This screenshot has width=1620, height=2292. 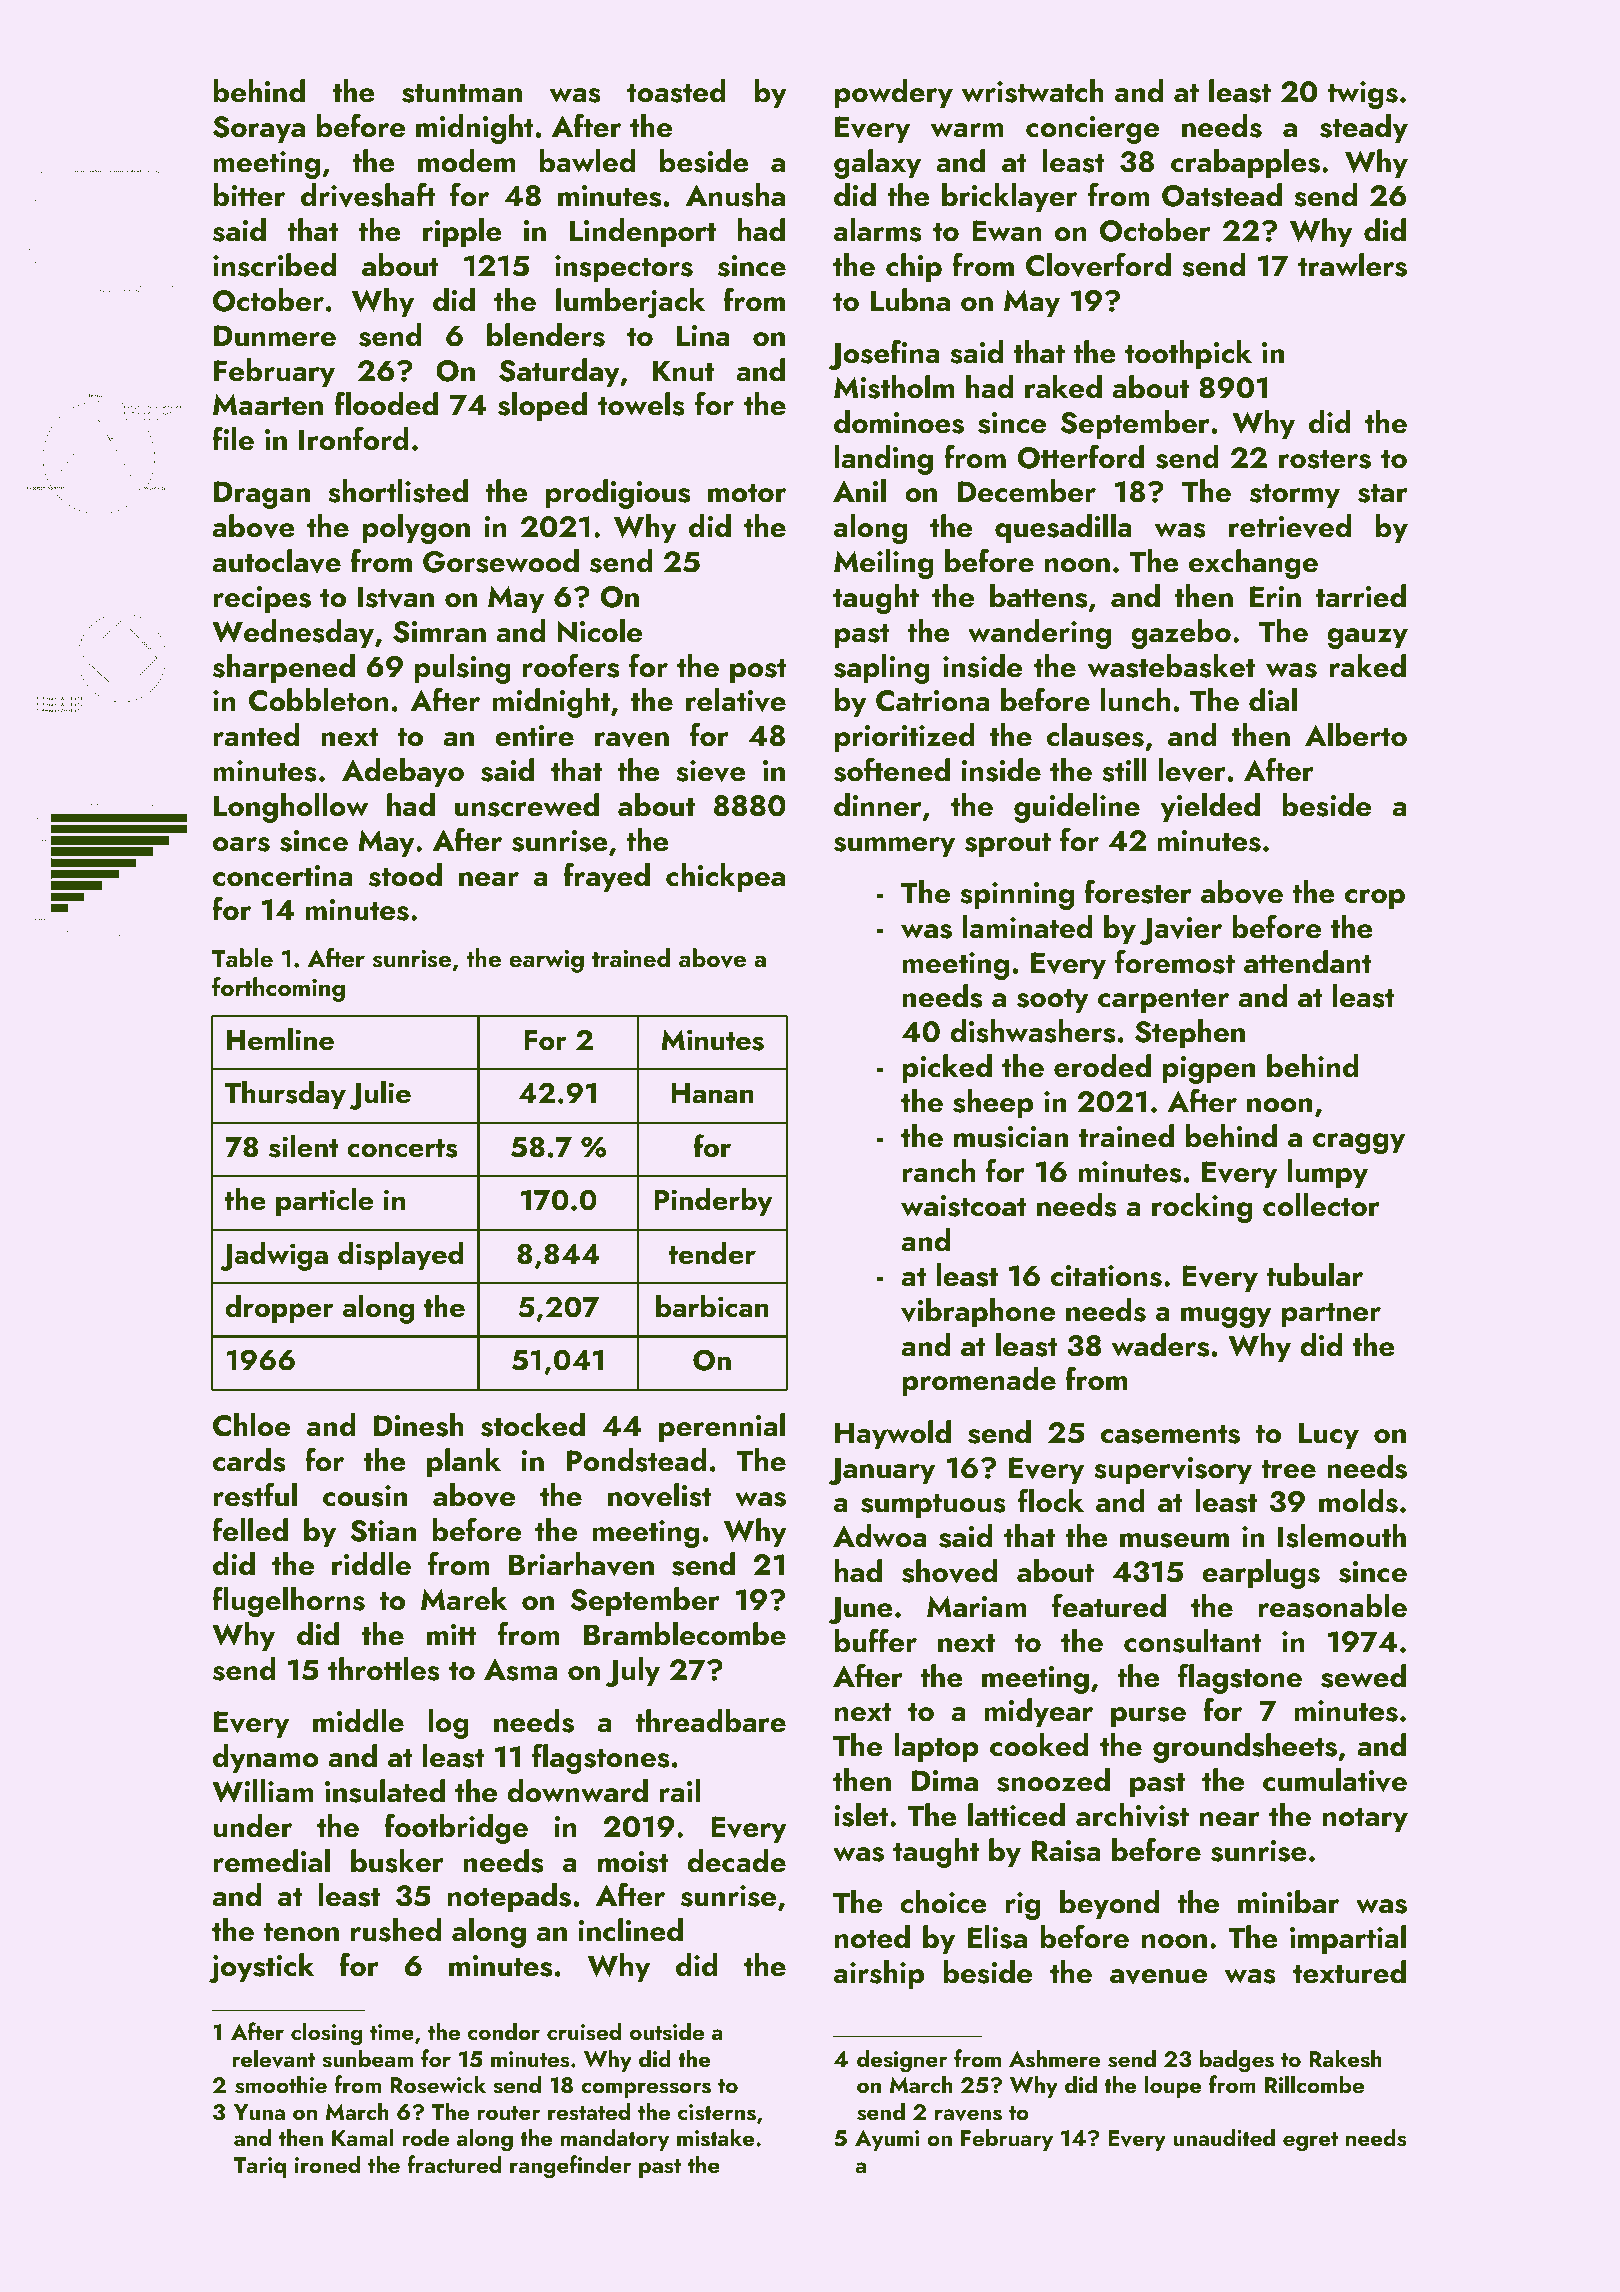 I want to click on battens, so click(x=1038, y=596).
